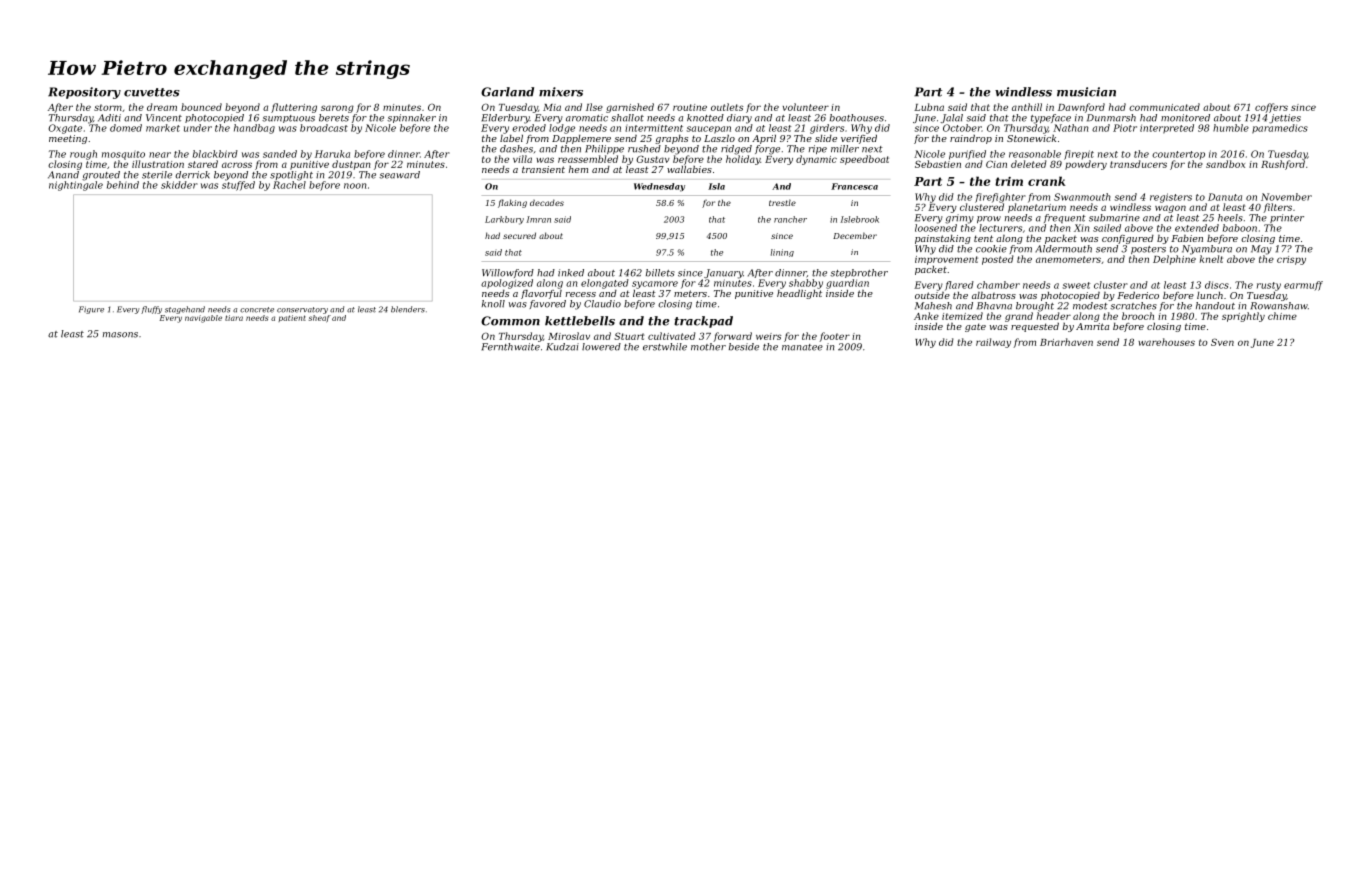 The width and height of the page is (1372, 887). Describe the element at coordinates (511, 347) in the page. I see `Fernthwaite` at that location.
